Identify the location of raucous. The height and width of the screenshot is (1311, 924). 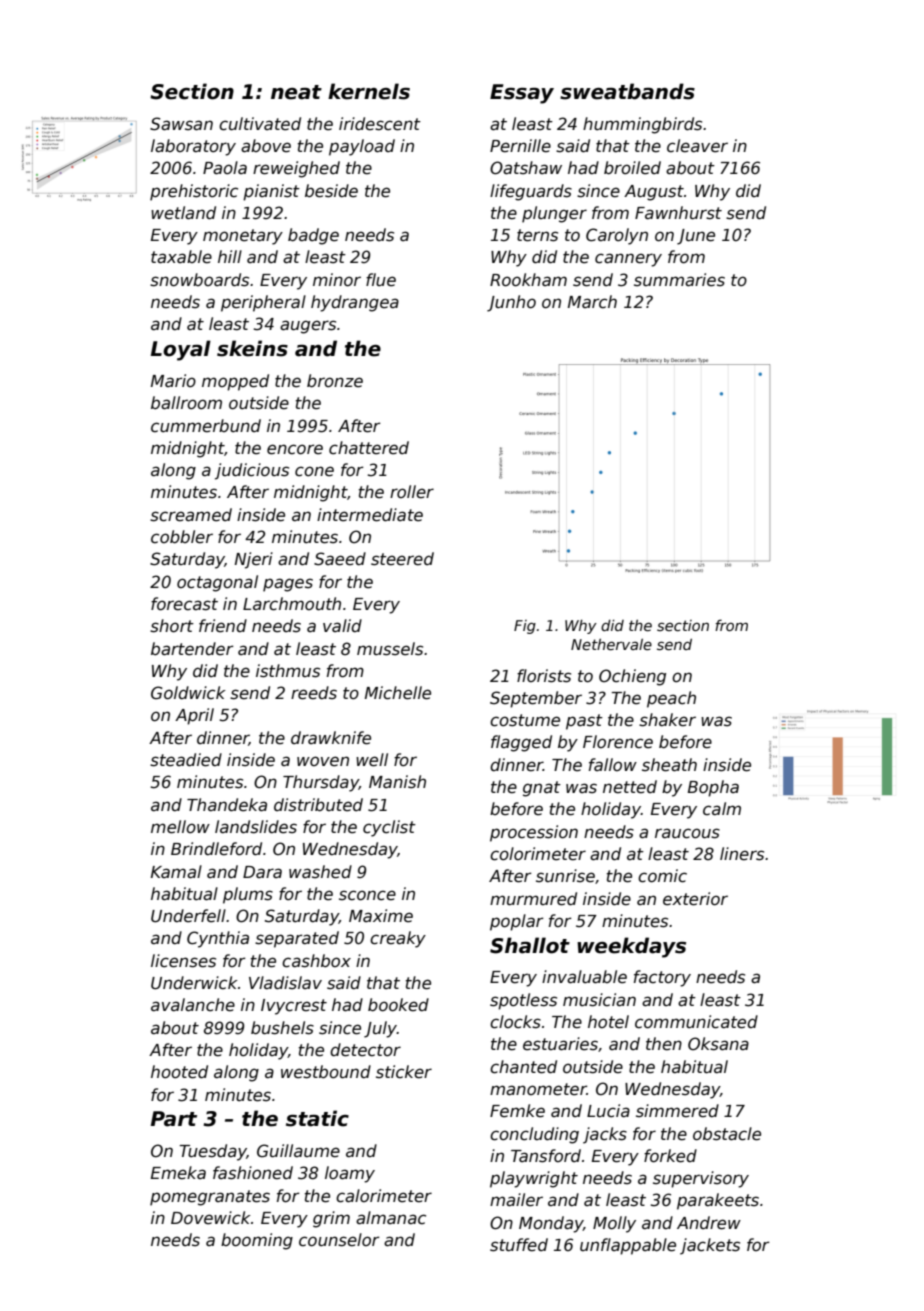
(687, 833).
